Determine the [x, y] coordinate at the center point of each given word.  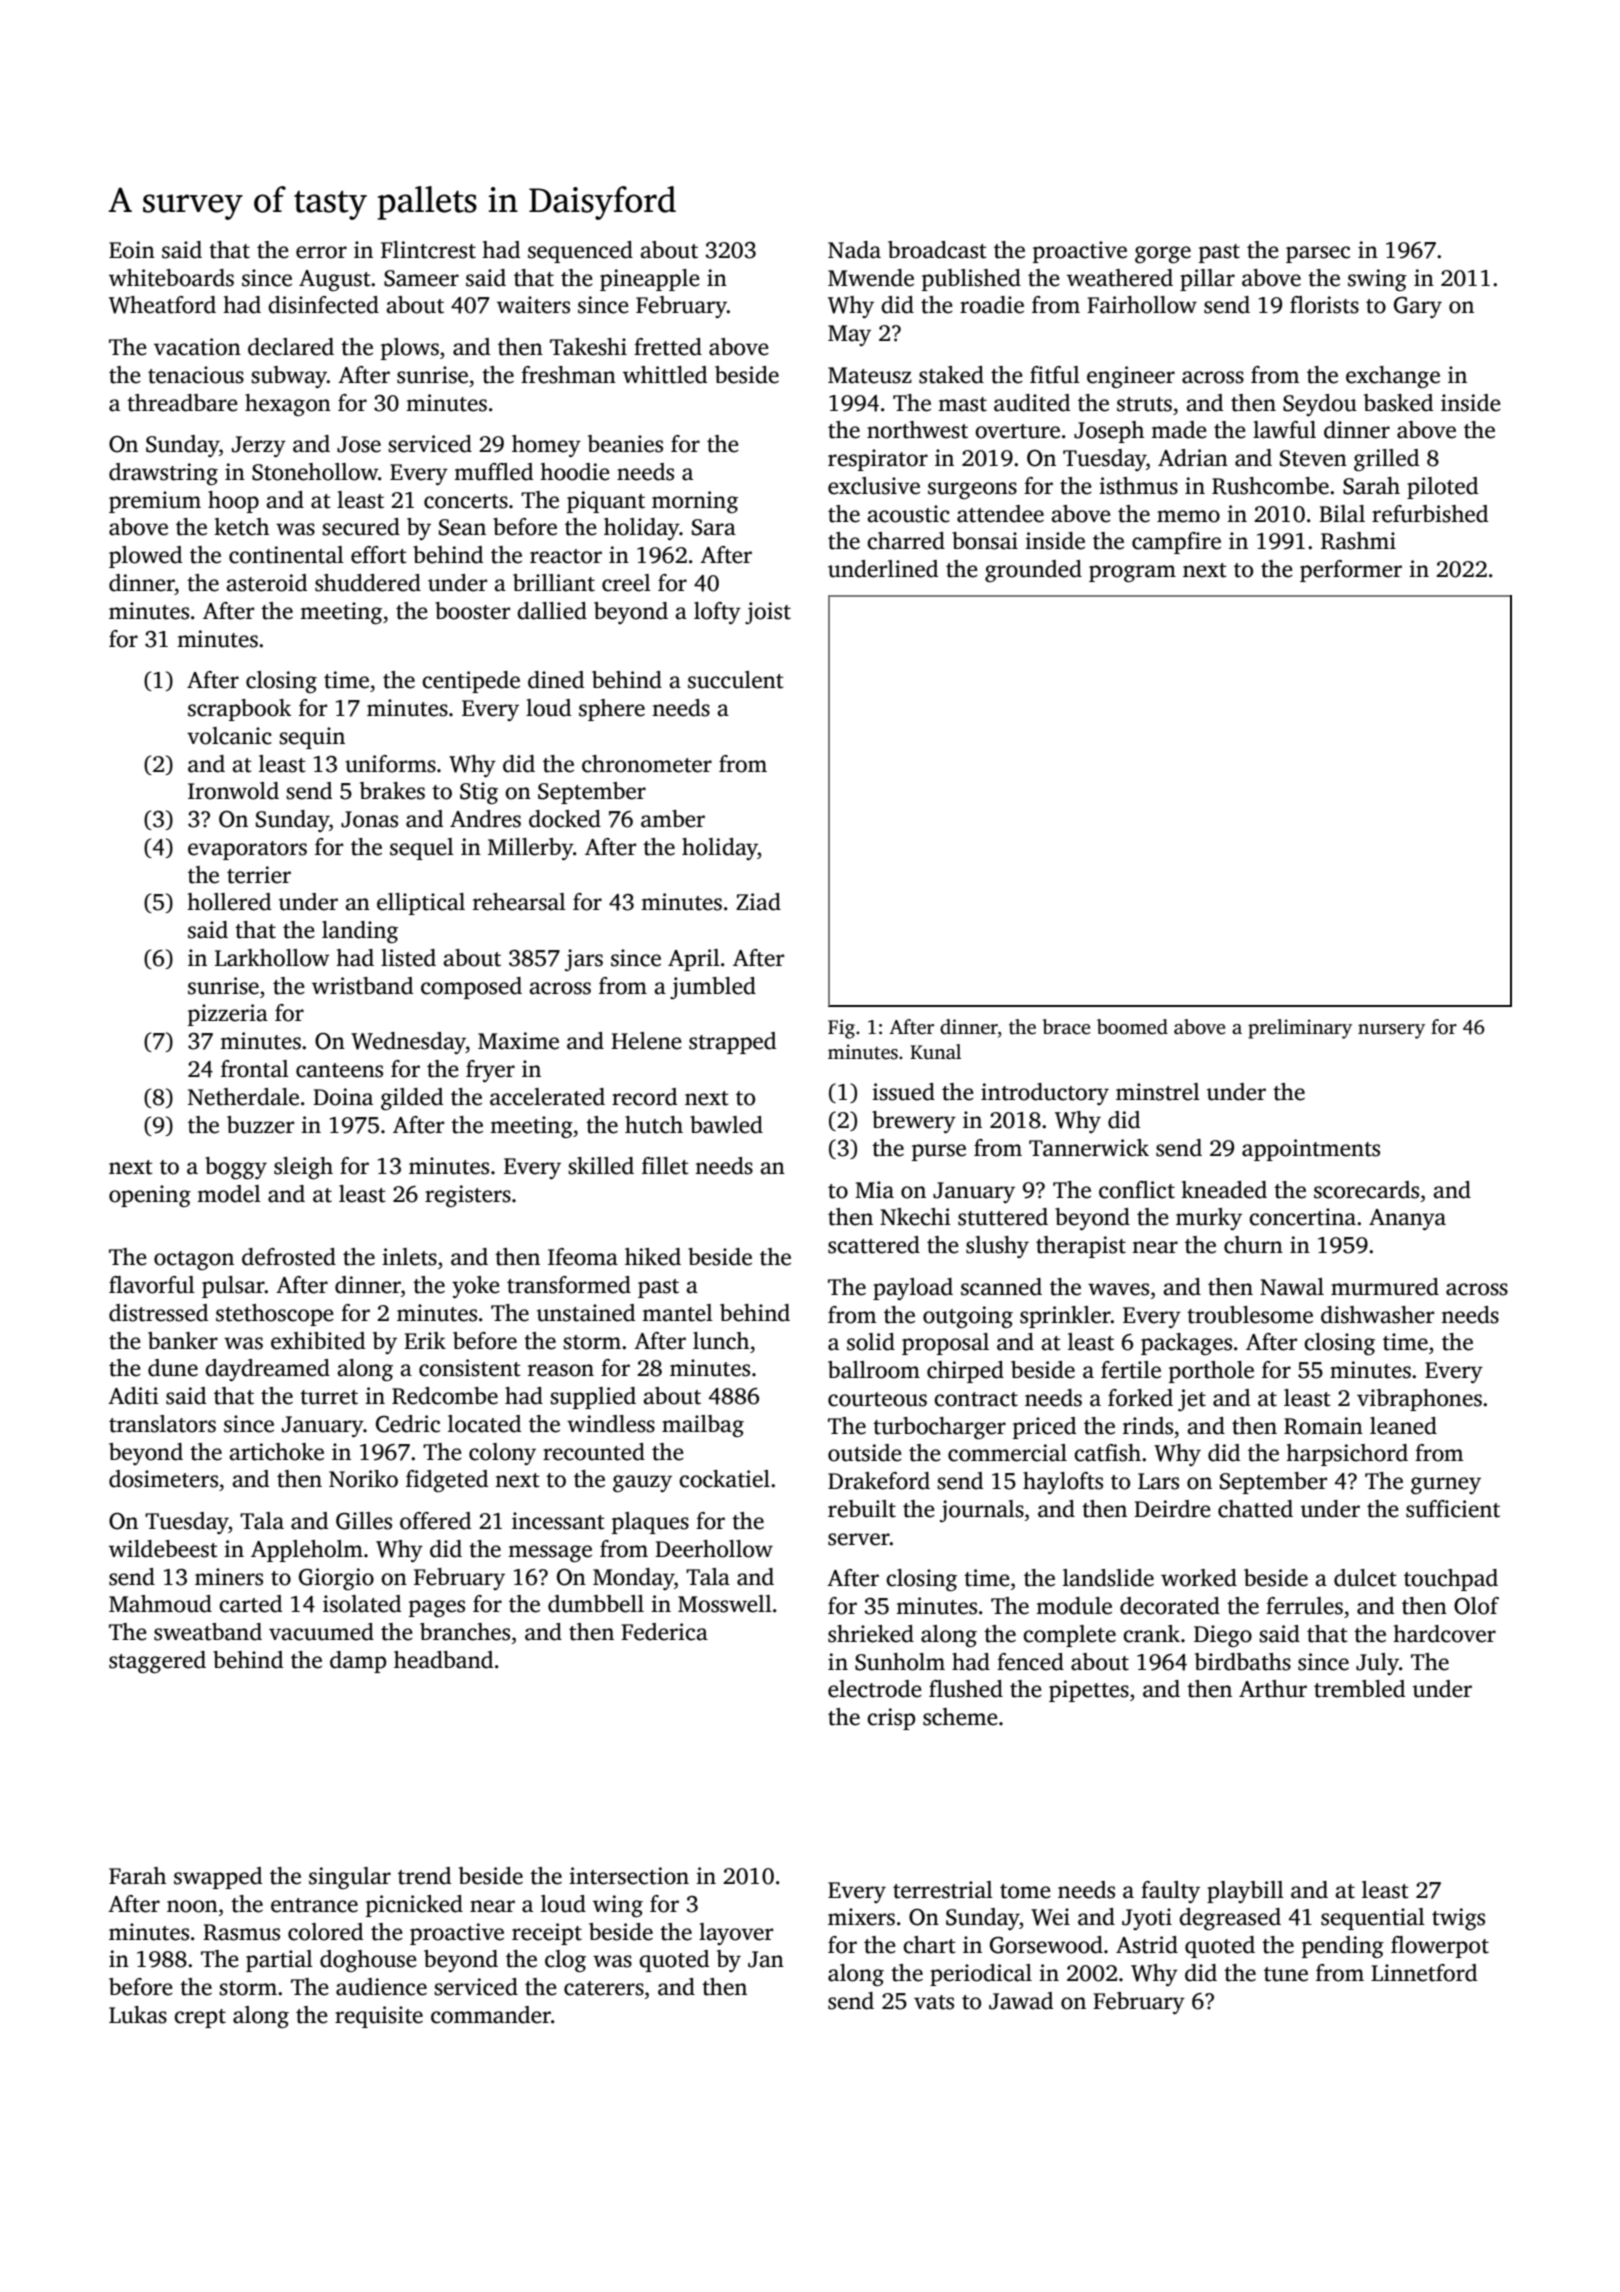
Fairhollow [1142, 305]
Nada [854, 250]
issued [903, 1092]
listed [408, 958]
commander [491, 2015]
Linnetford [1424, 1973]
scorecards [1366, 1190]
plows [410, 349]
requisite [379, 2017]
